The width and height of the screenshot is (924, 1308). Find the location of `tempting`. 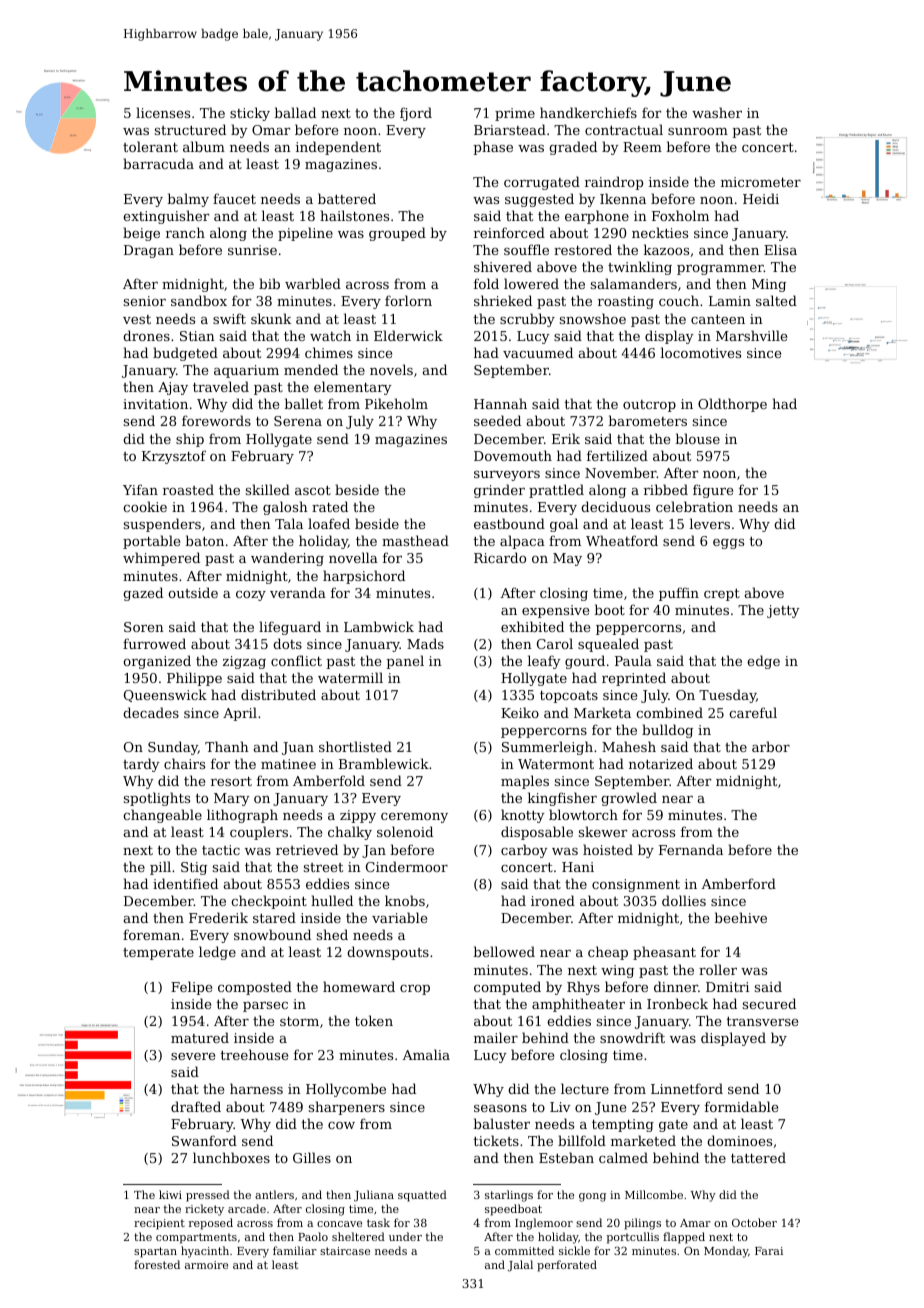

tempting is located at coordinates (623, 1125).
